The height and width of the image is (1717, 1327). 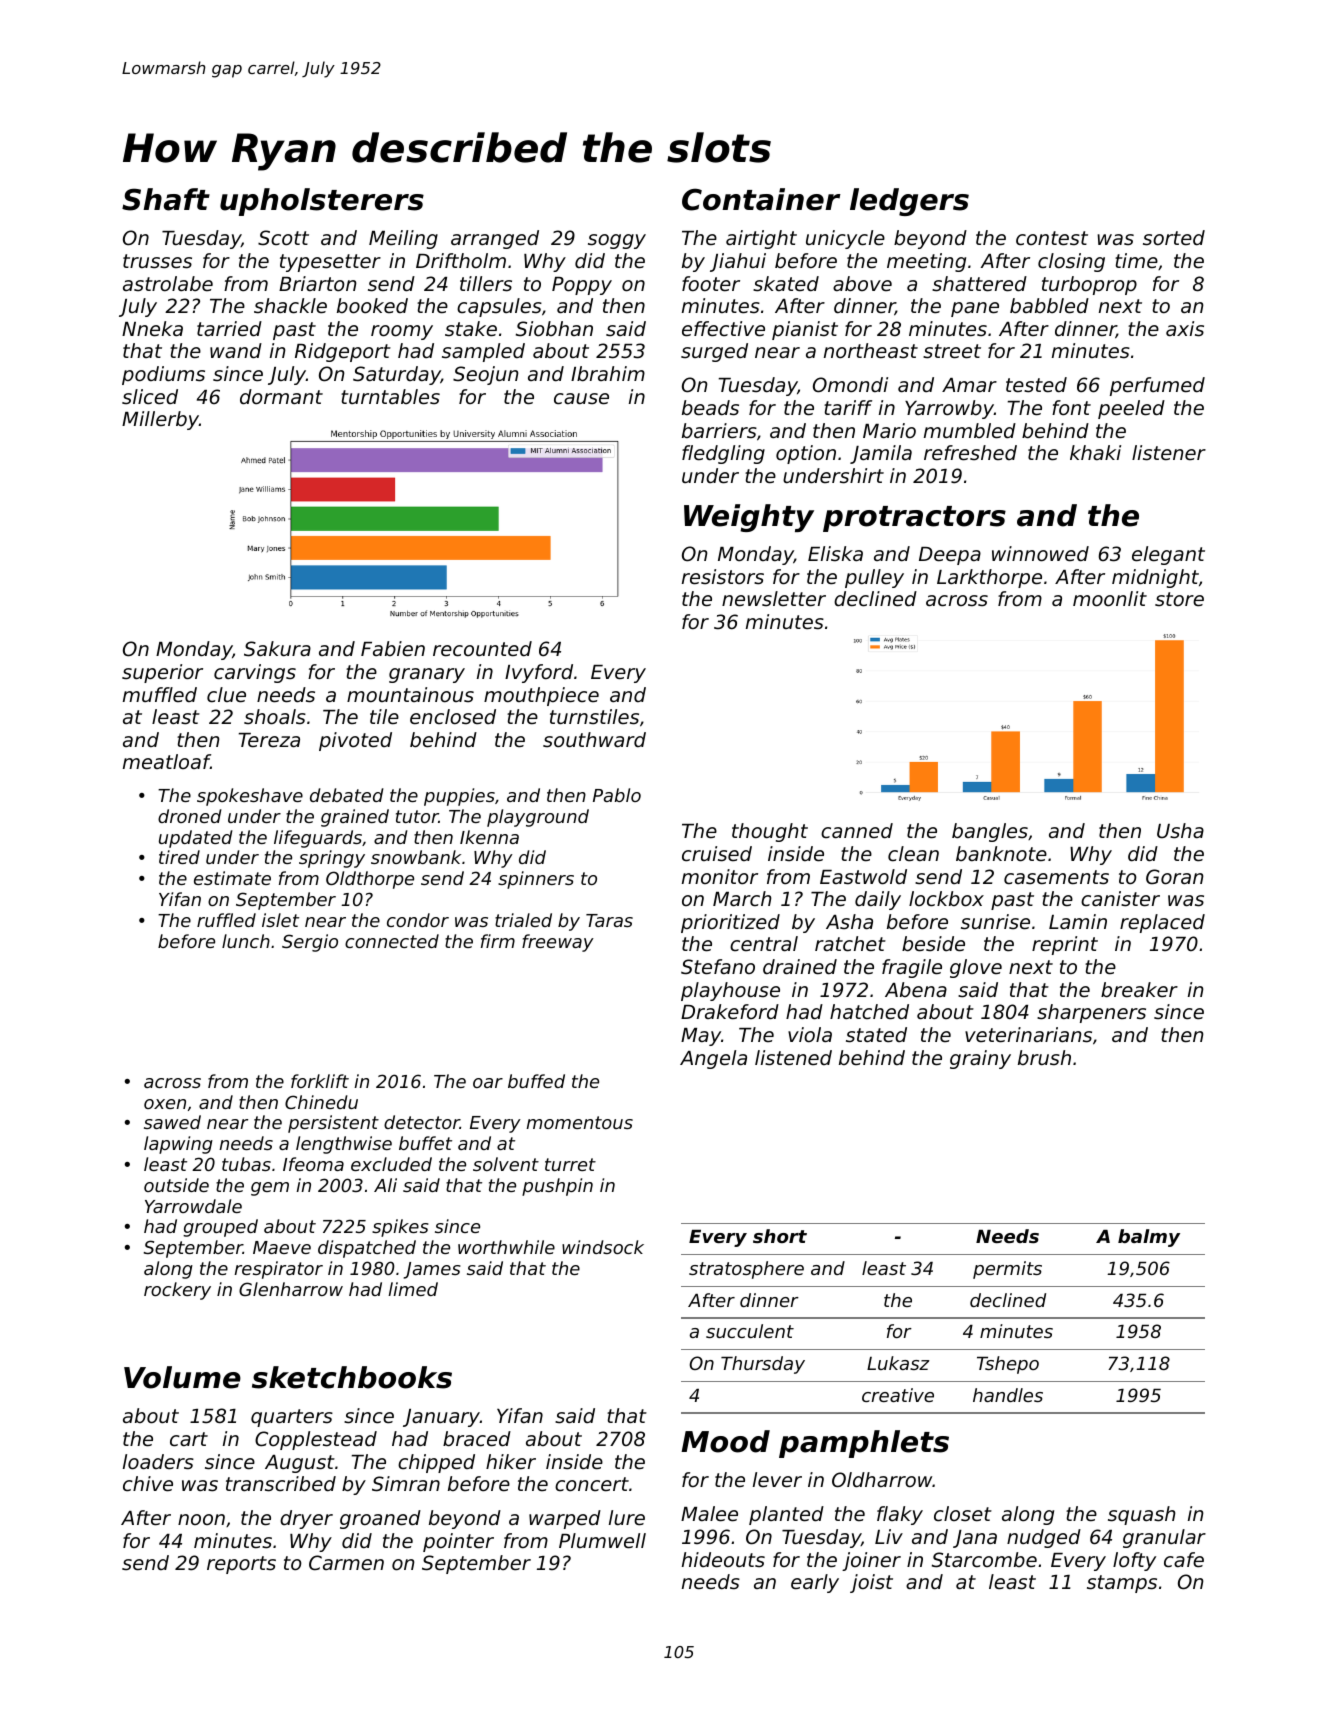 I want to click on turboprop, so click(x=1089, y=285).
